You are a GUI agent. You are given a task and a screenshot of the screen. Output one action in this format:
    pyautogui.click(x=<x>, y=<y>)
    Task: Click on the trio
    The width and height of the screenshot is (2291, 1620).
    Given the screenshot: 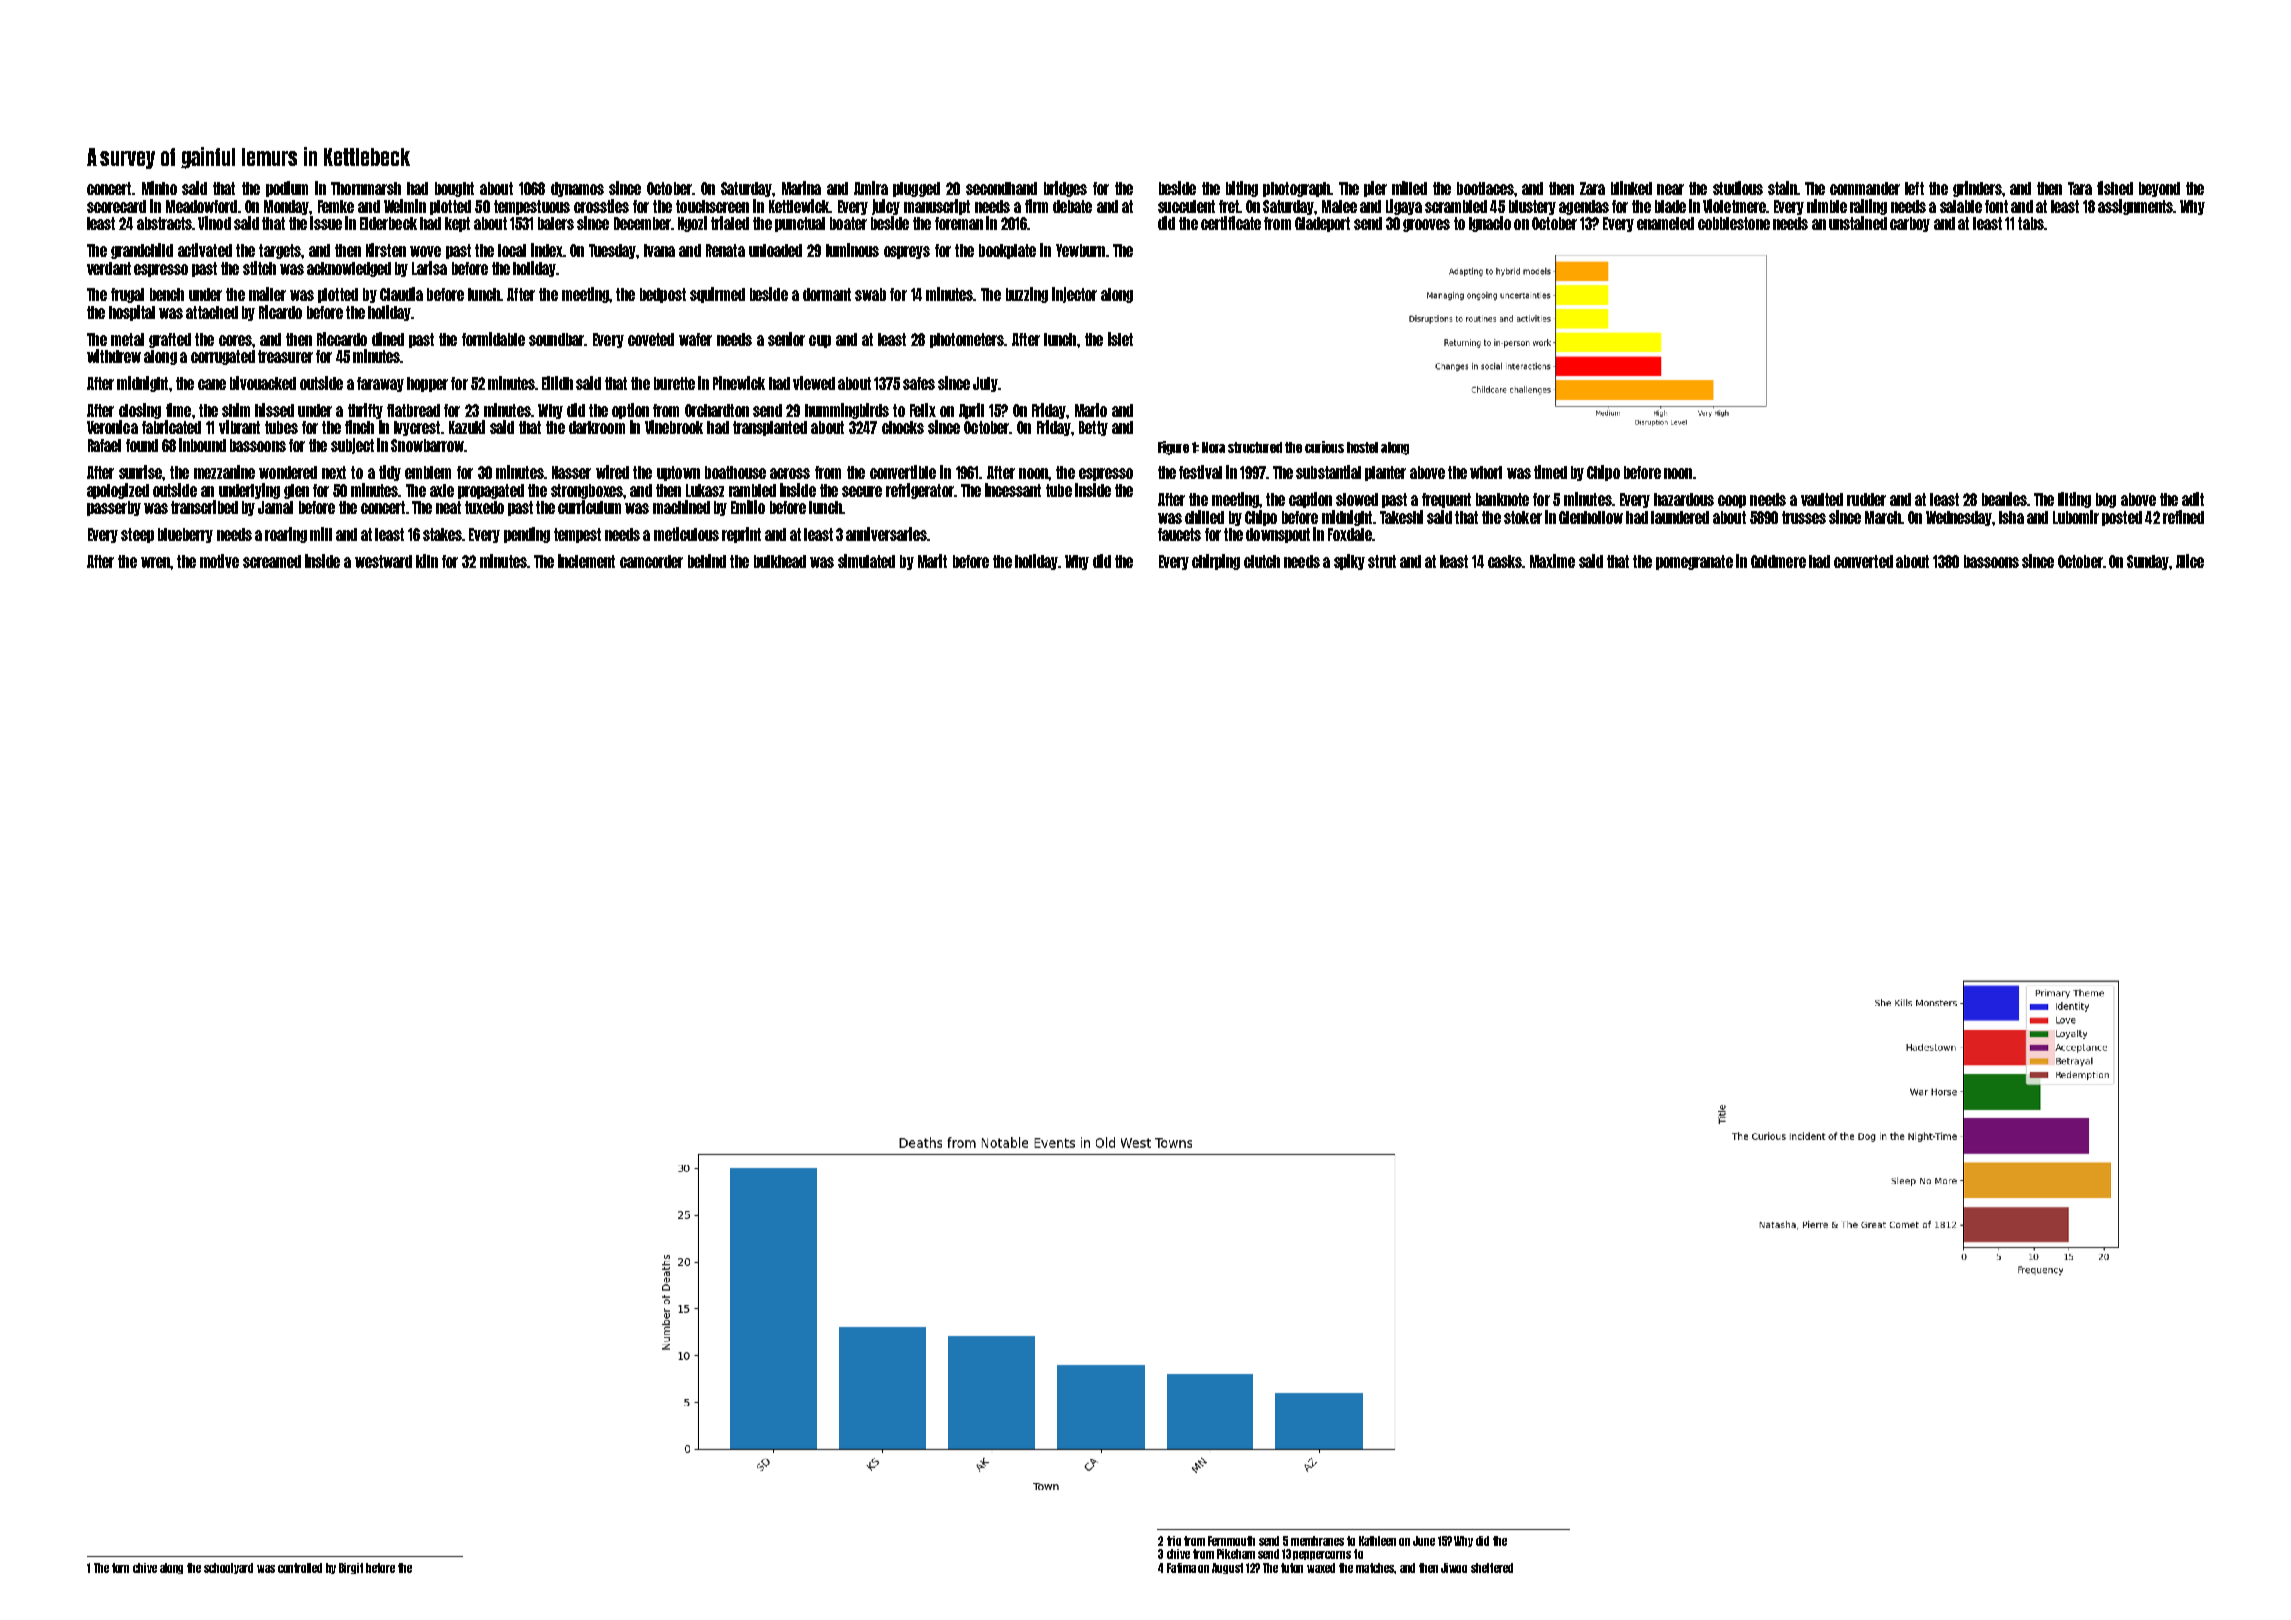 What is the action you would take?
    pyautogui.click(x=1174, y=1541)
